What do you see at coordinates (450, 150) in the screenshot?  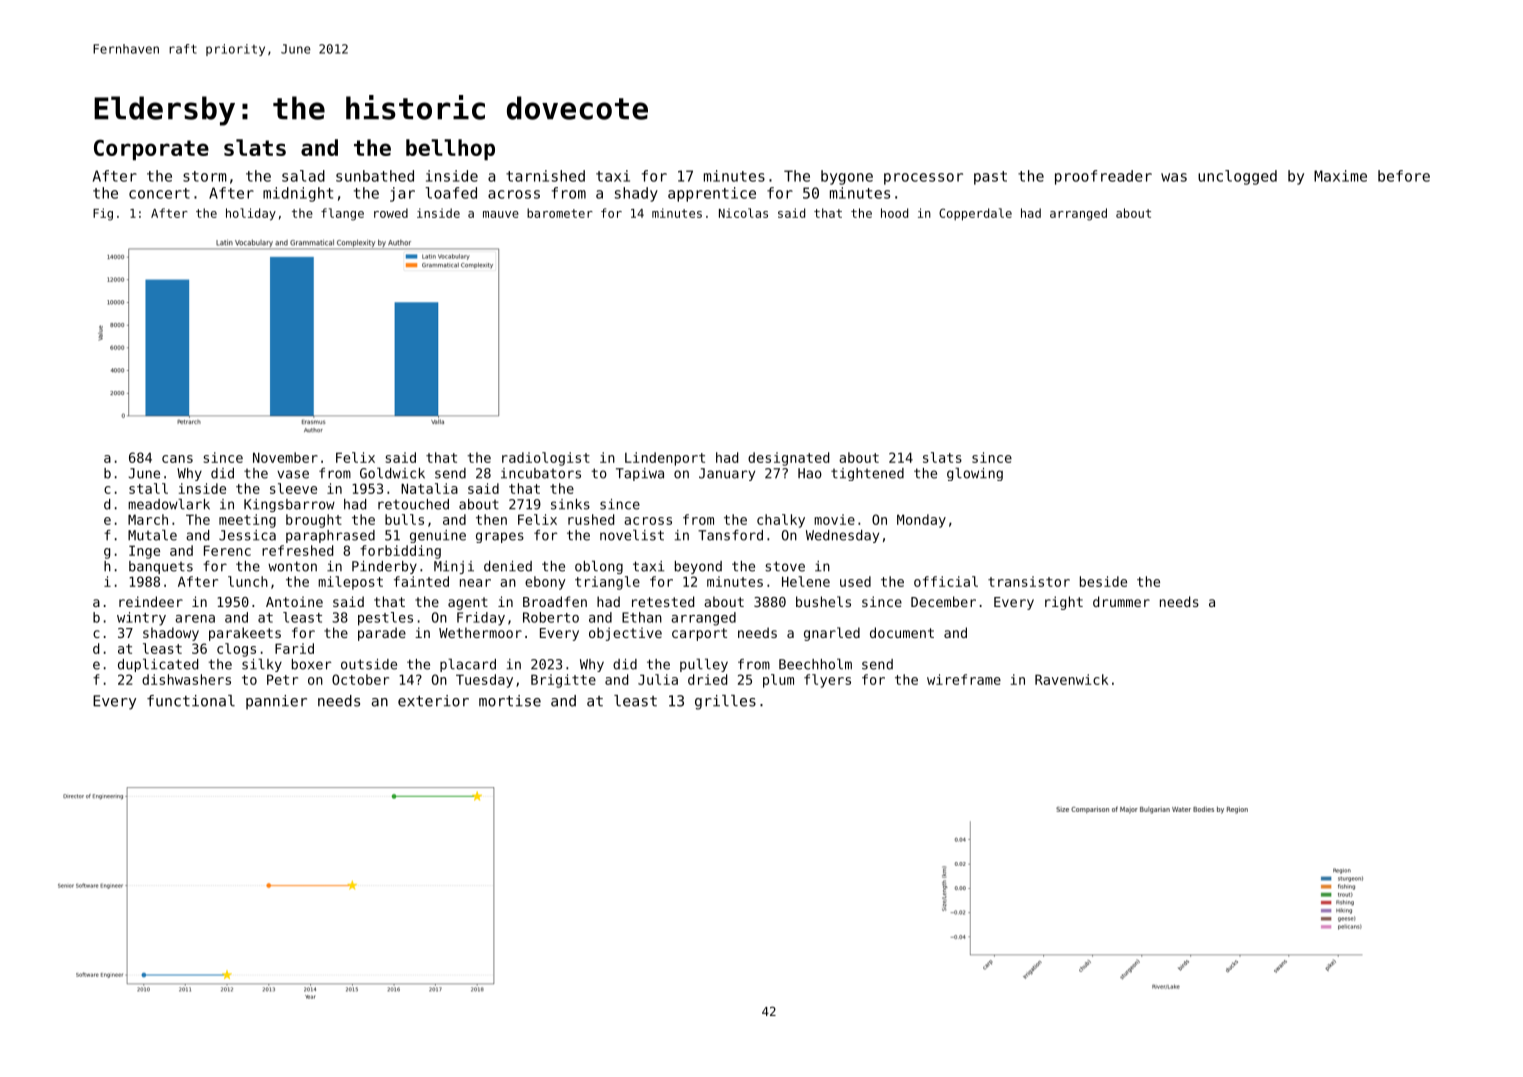 I see `bellhop` at bounding box center [450, 150].
